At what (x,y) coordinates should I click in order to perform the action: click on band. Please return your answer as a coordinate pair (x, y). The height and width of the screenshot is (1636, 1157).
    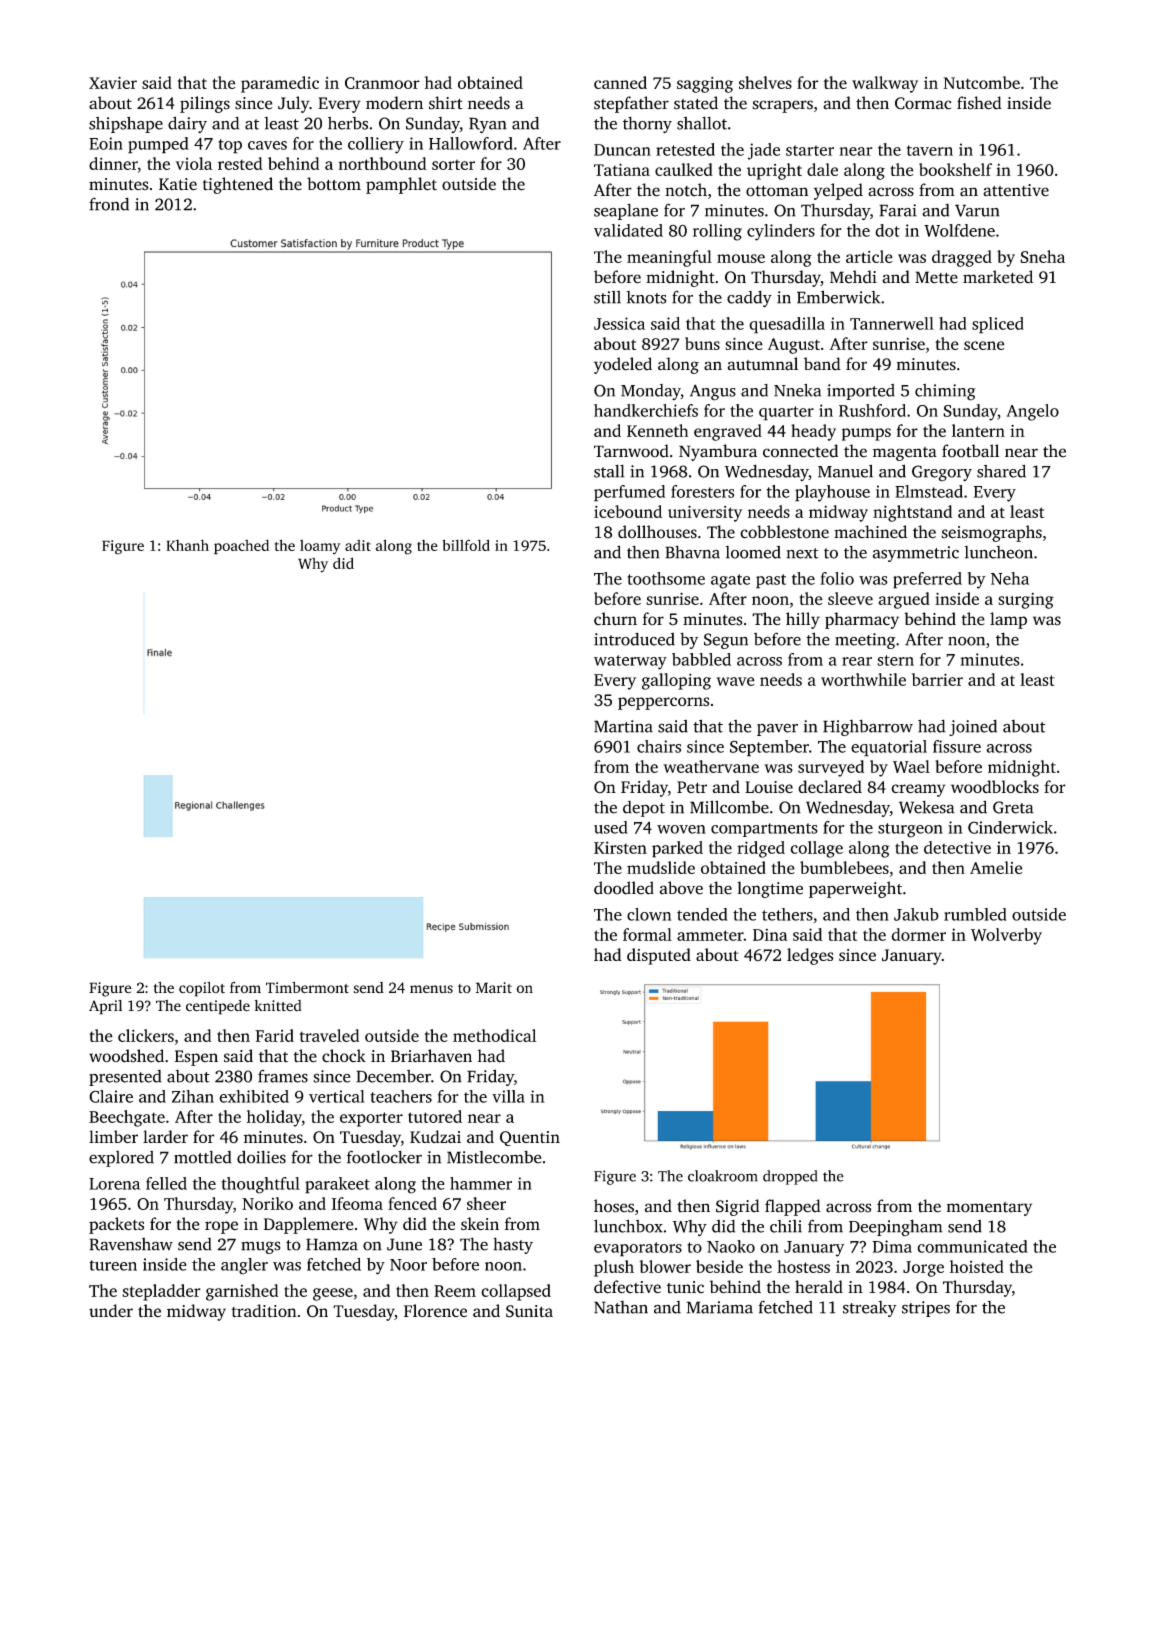
    Looking at the image, I should click on (822, 364).
